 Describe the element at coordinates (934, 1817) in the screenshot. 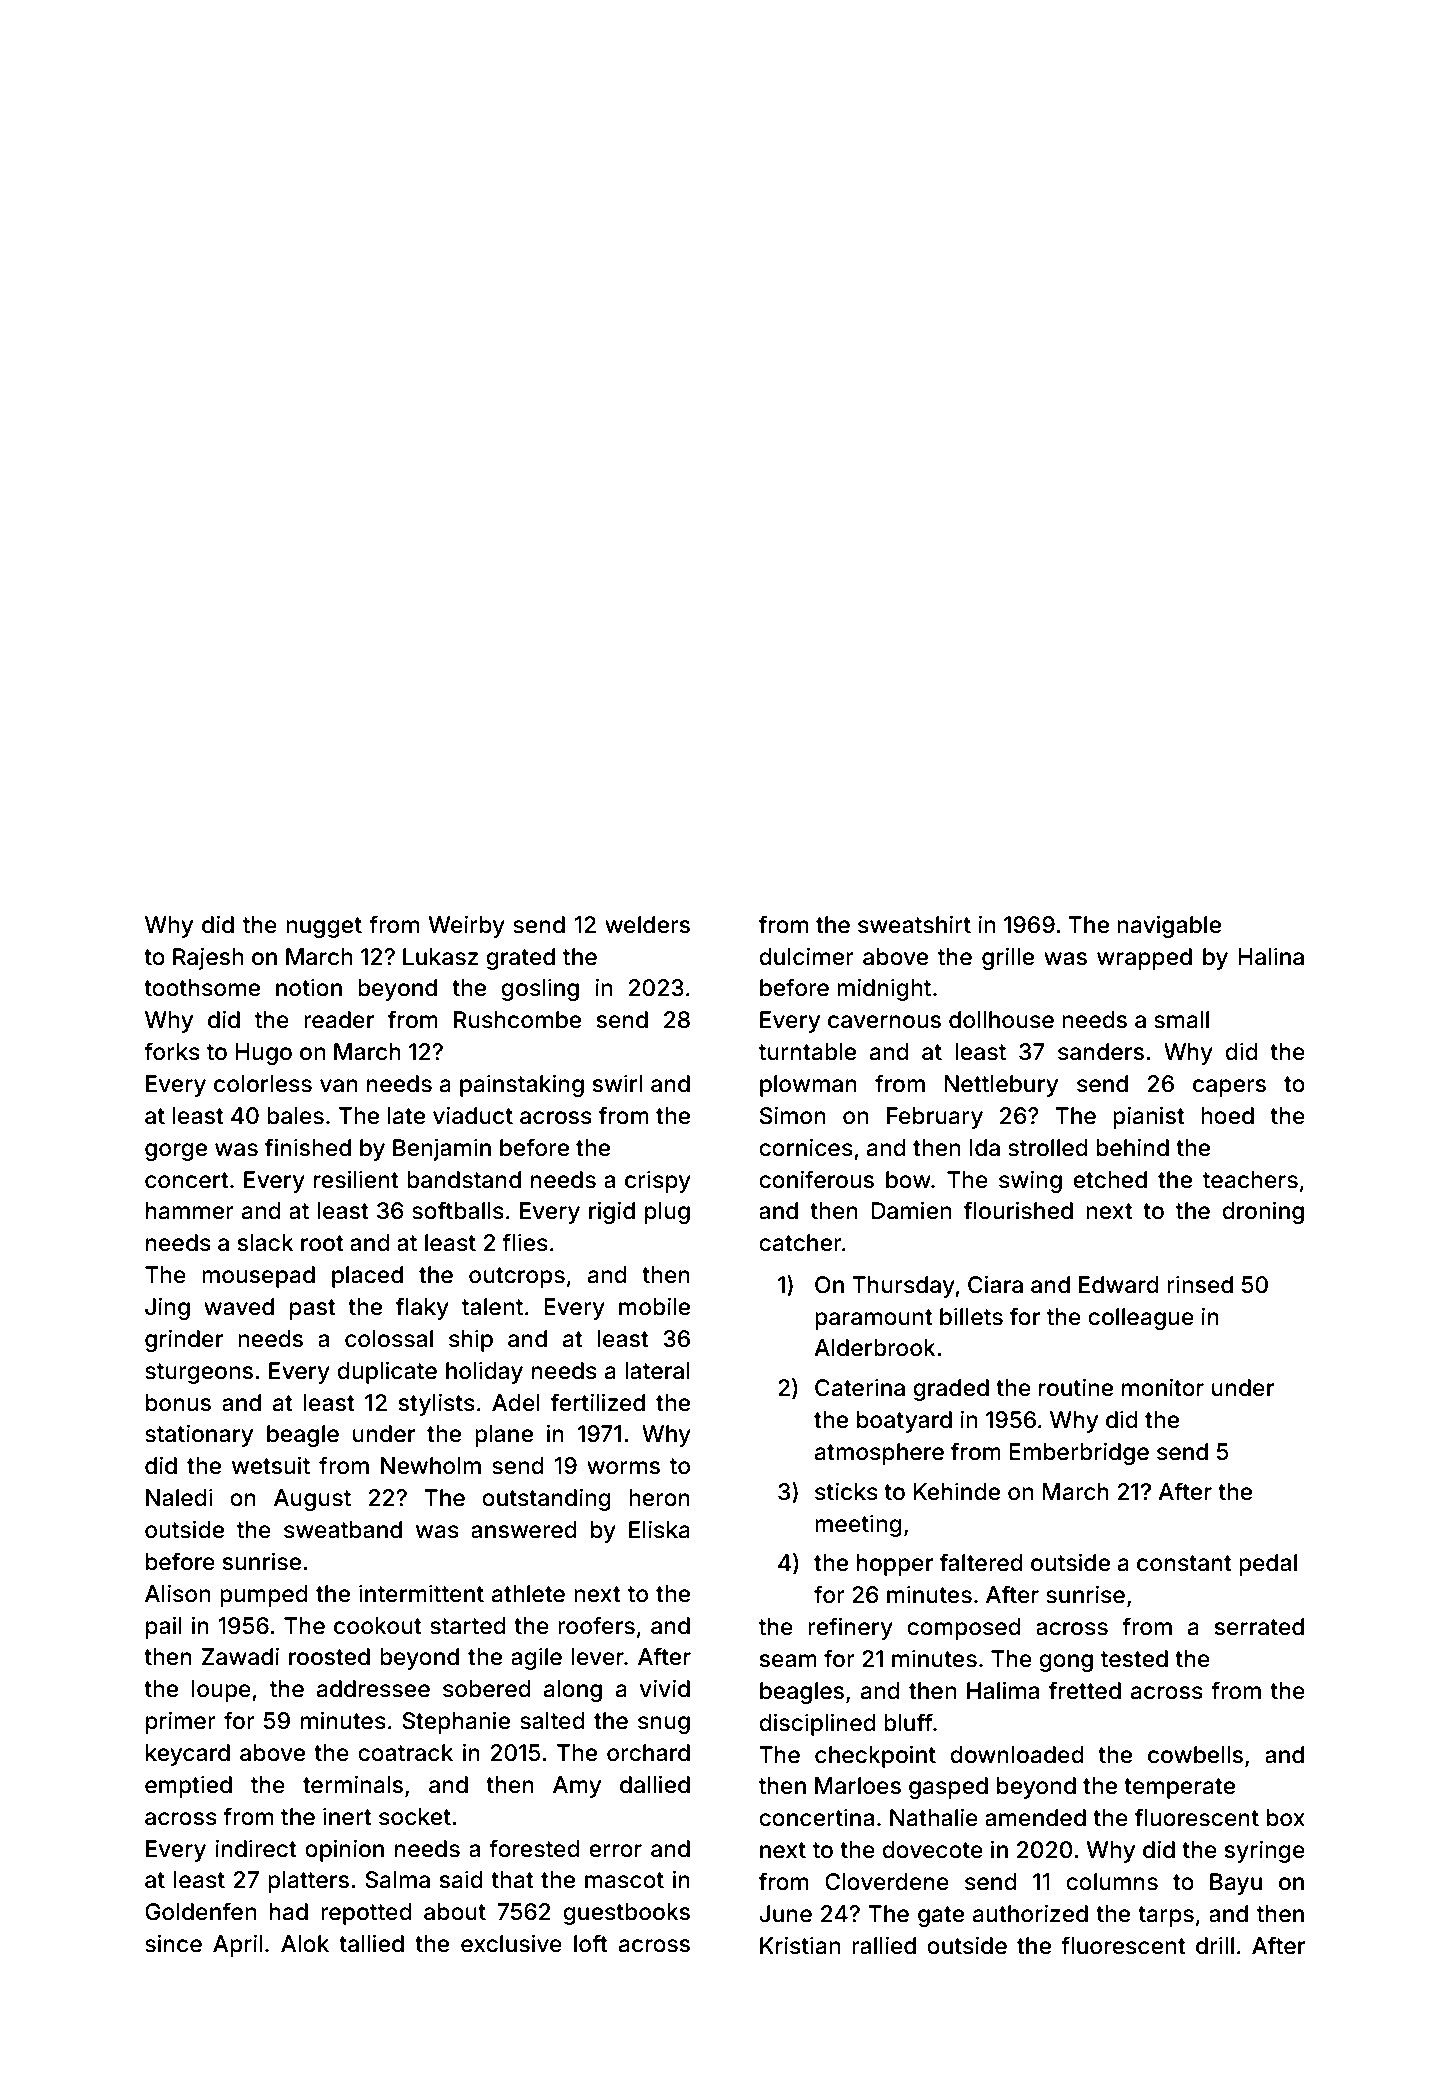

I see `Nathalie` at that location.
